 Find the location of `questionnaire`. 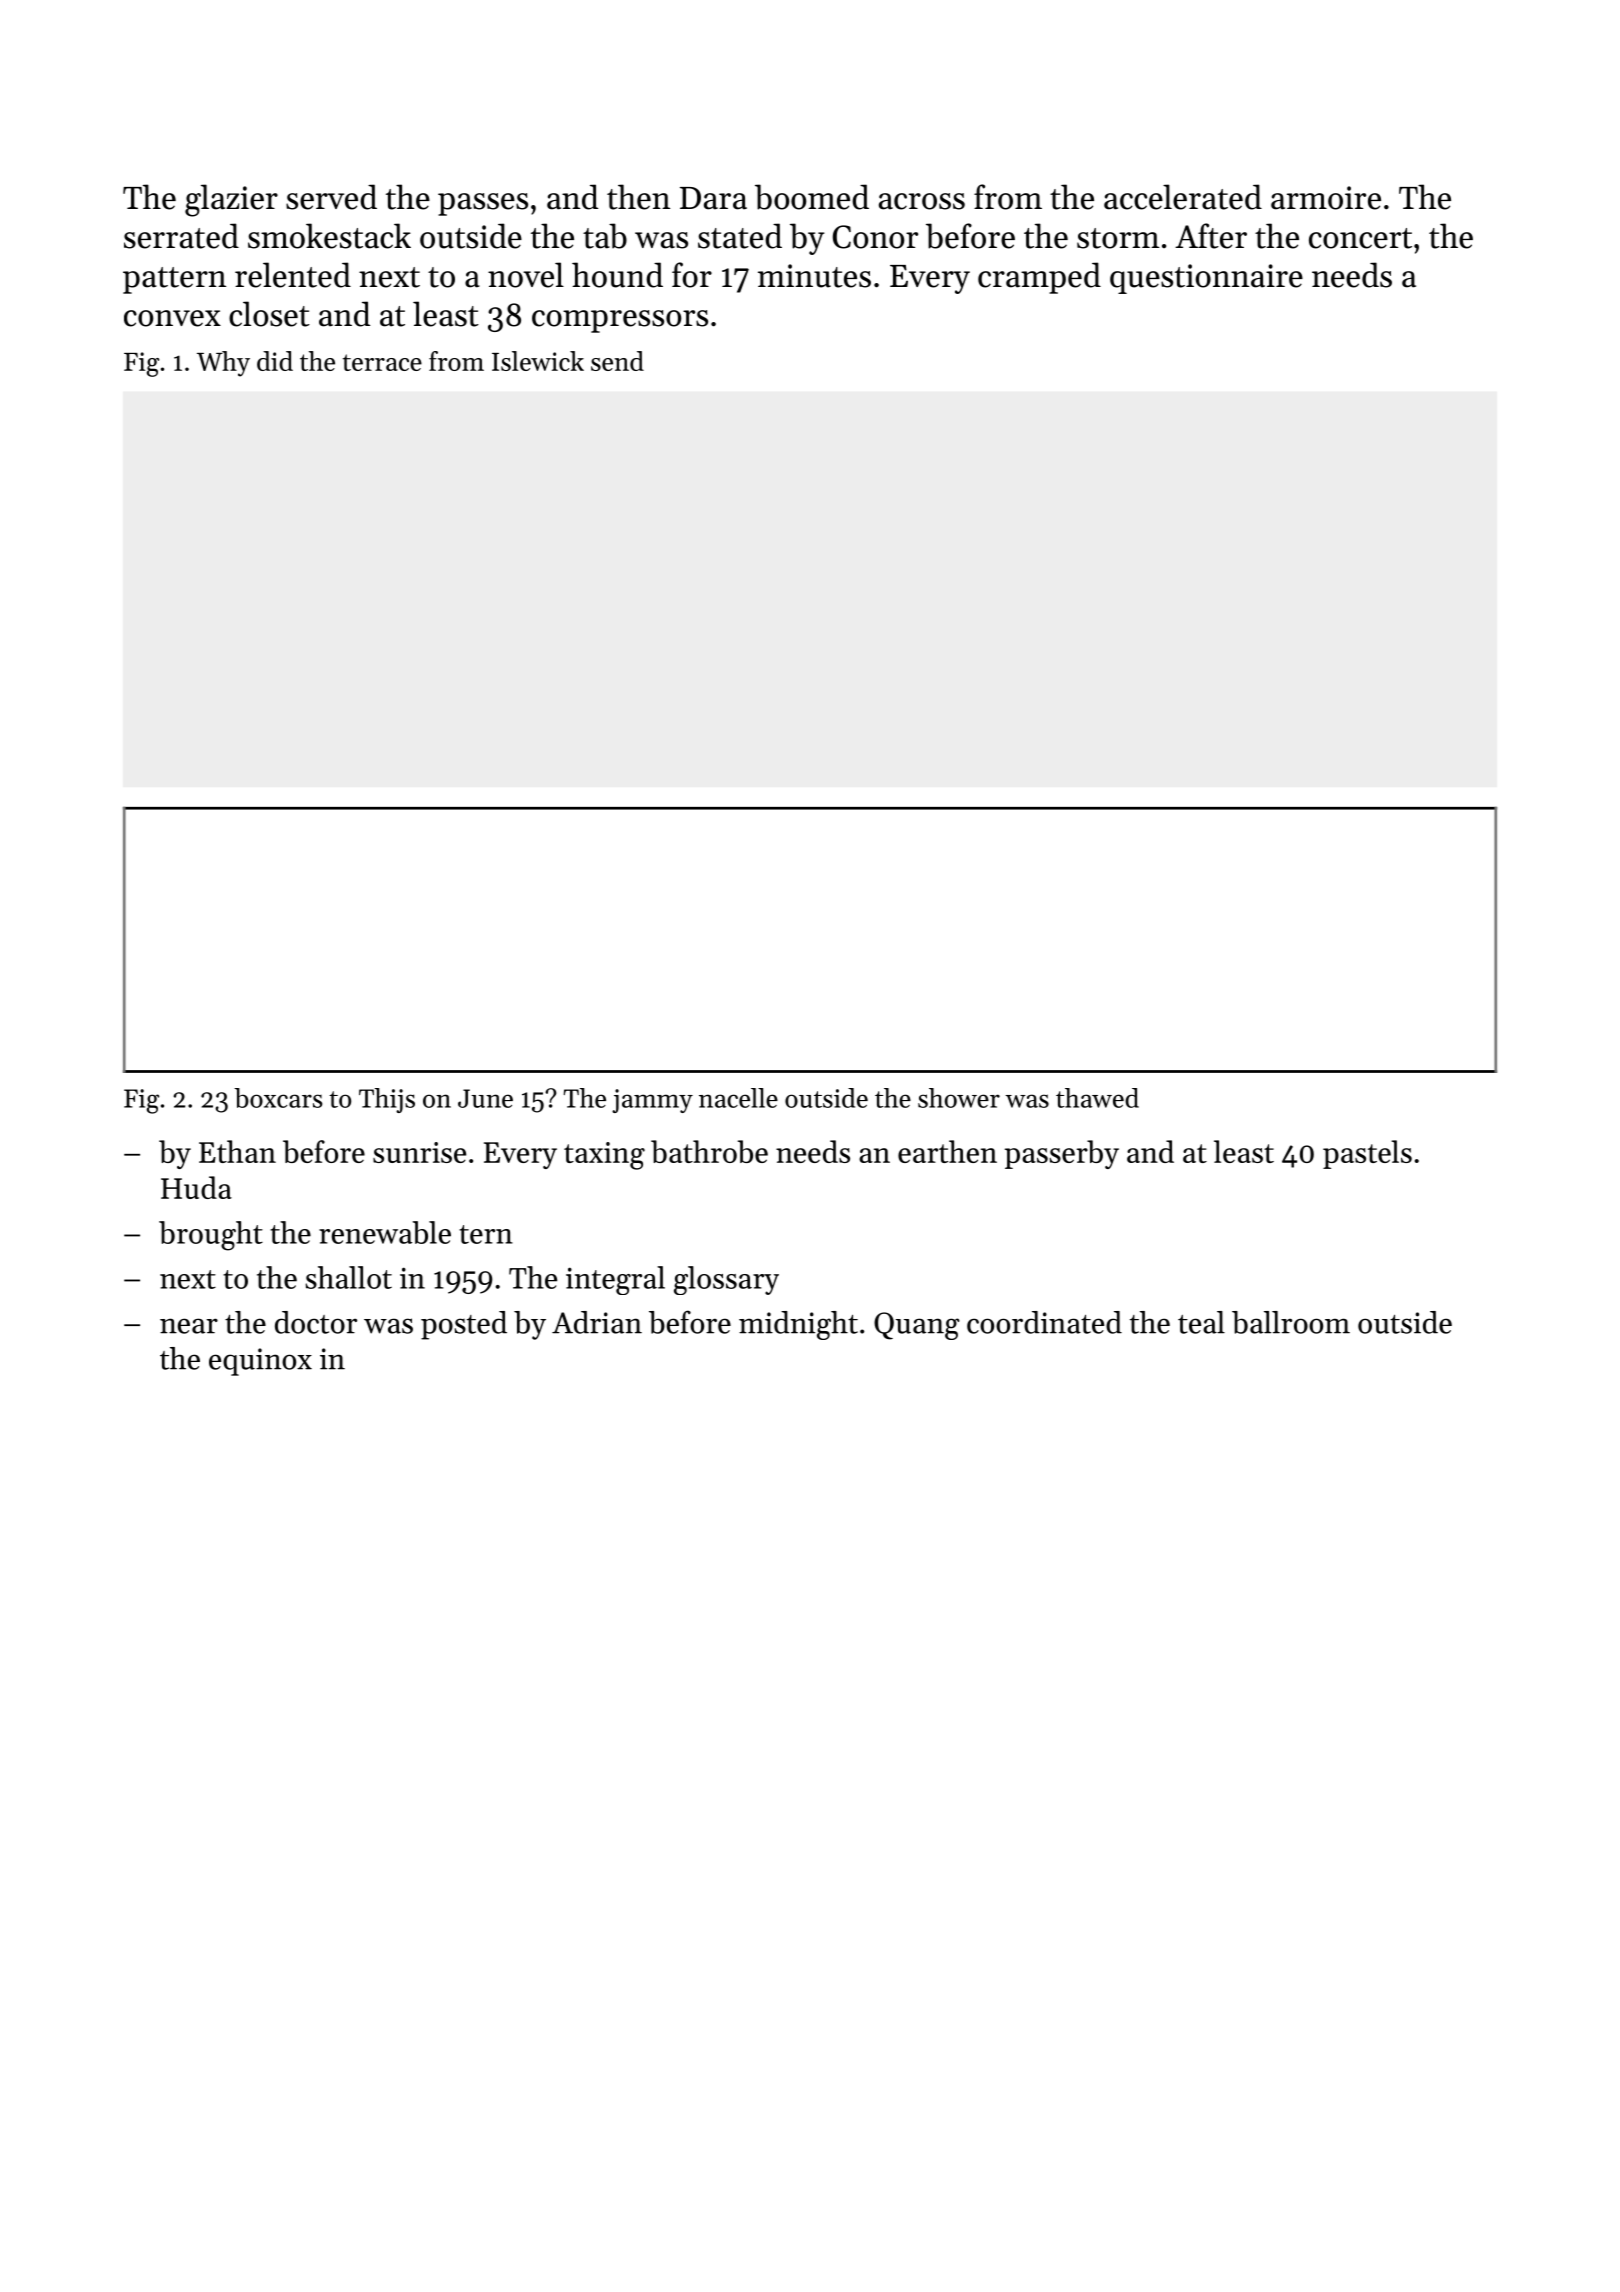

questionnaire is located at coordinates (1206, 279).
